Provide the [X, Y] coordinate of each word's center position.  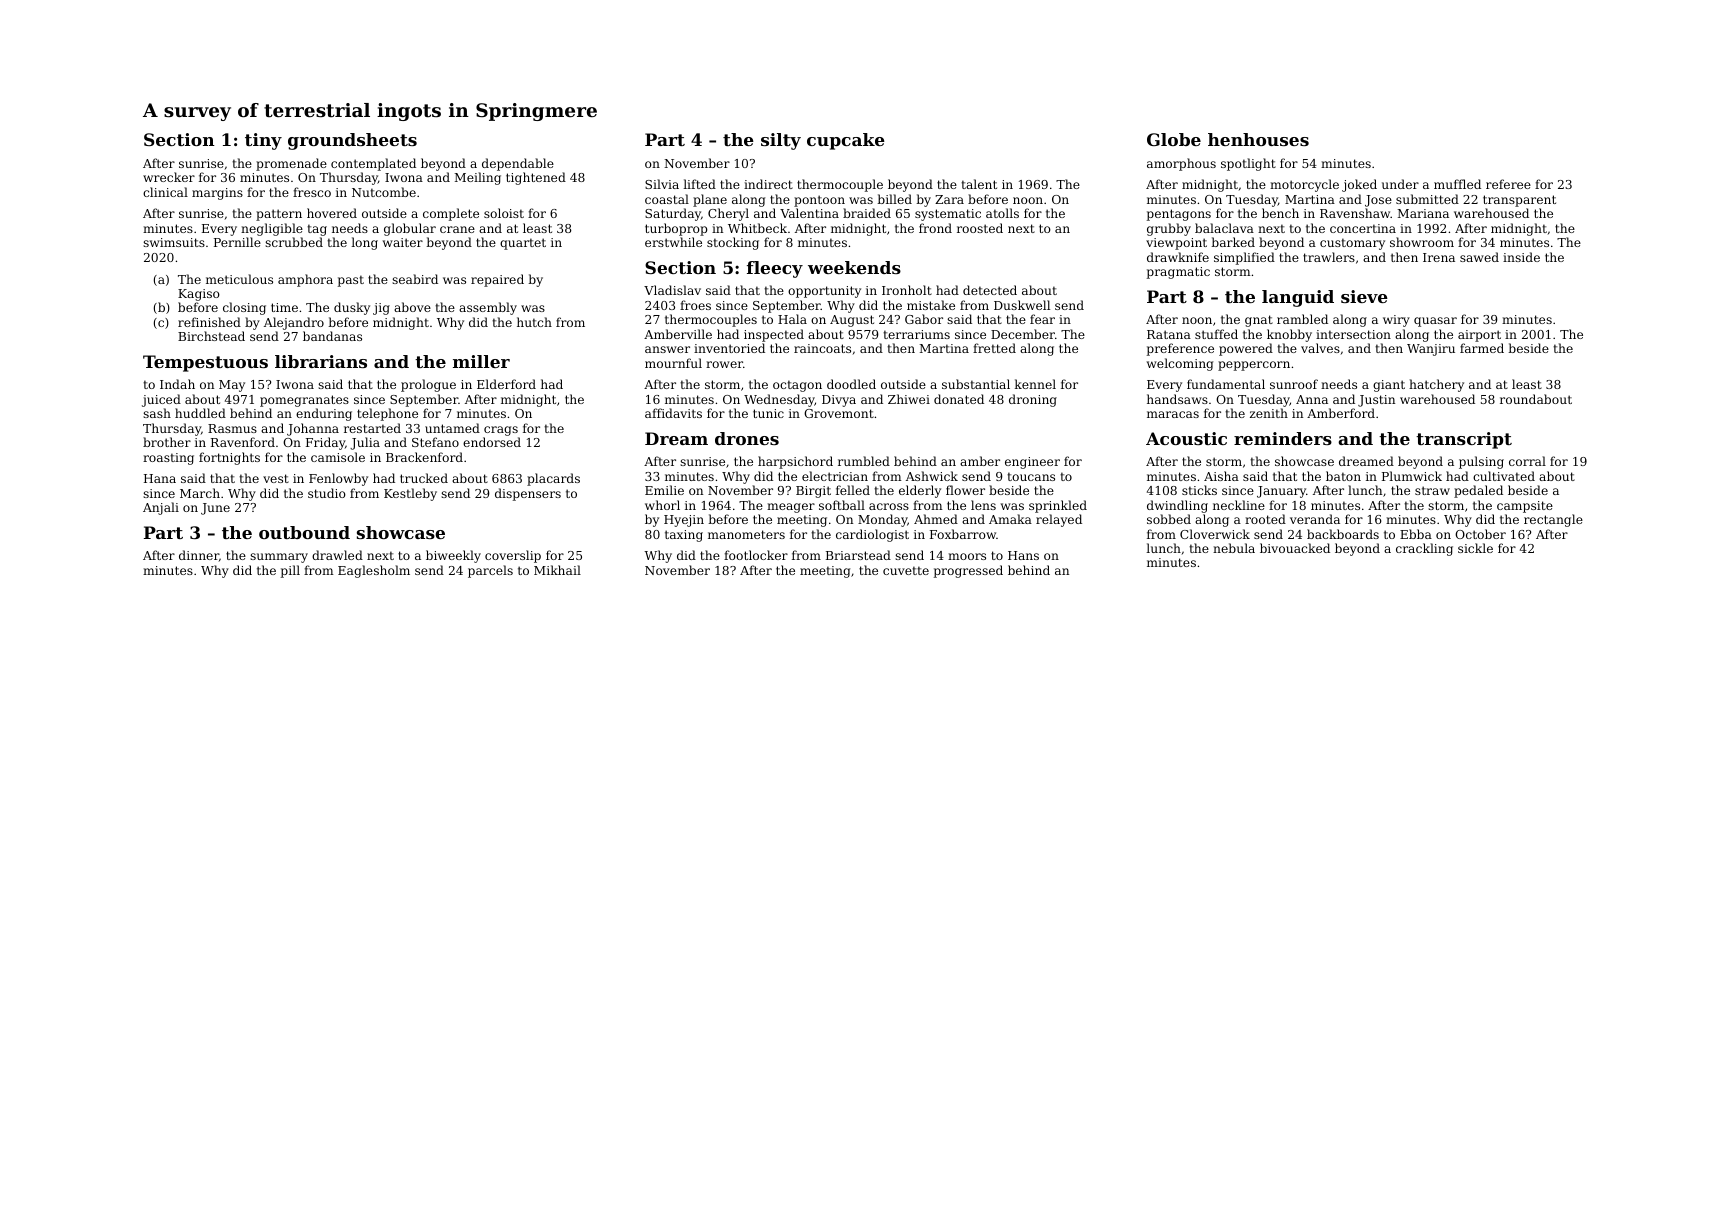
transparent [1519, 201]
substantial [976, 384]
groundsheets [352, 141]
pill [290, 571]
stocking [733, 243]
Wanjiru [1431, 350]
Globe [1174, 139]
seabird [415, 279]
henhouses [1258, 139]
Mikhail [557, 570]
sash [157, 413]
